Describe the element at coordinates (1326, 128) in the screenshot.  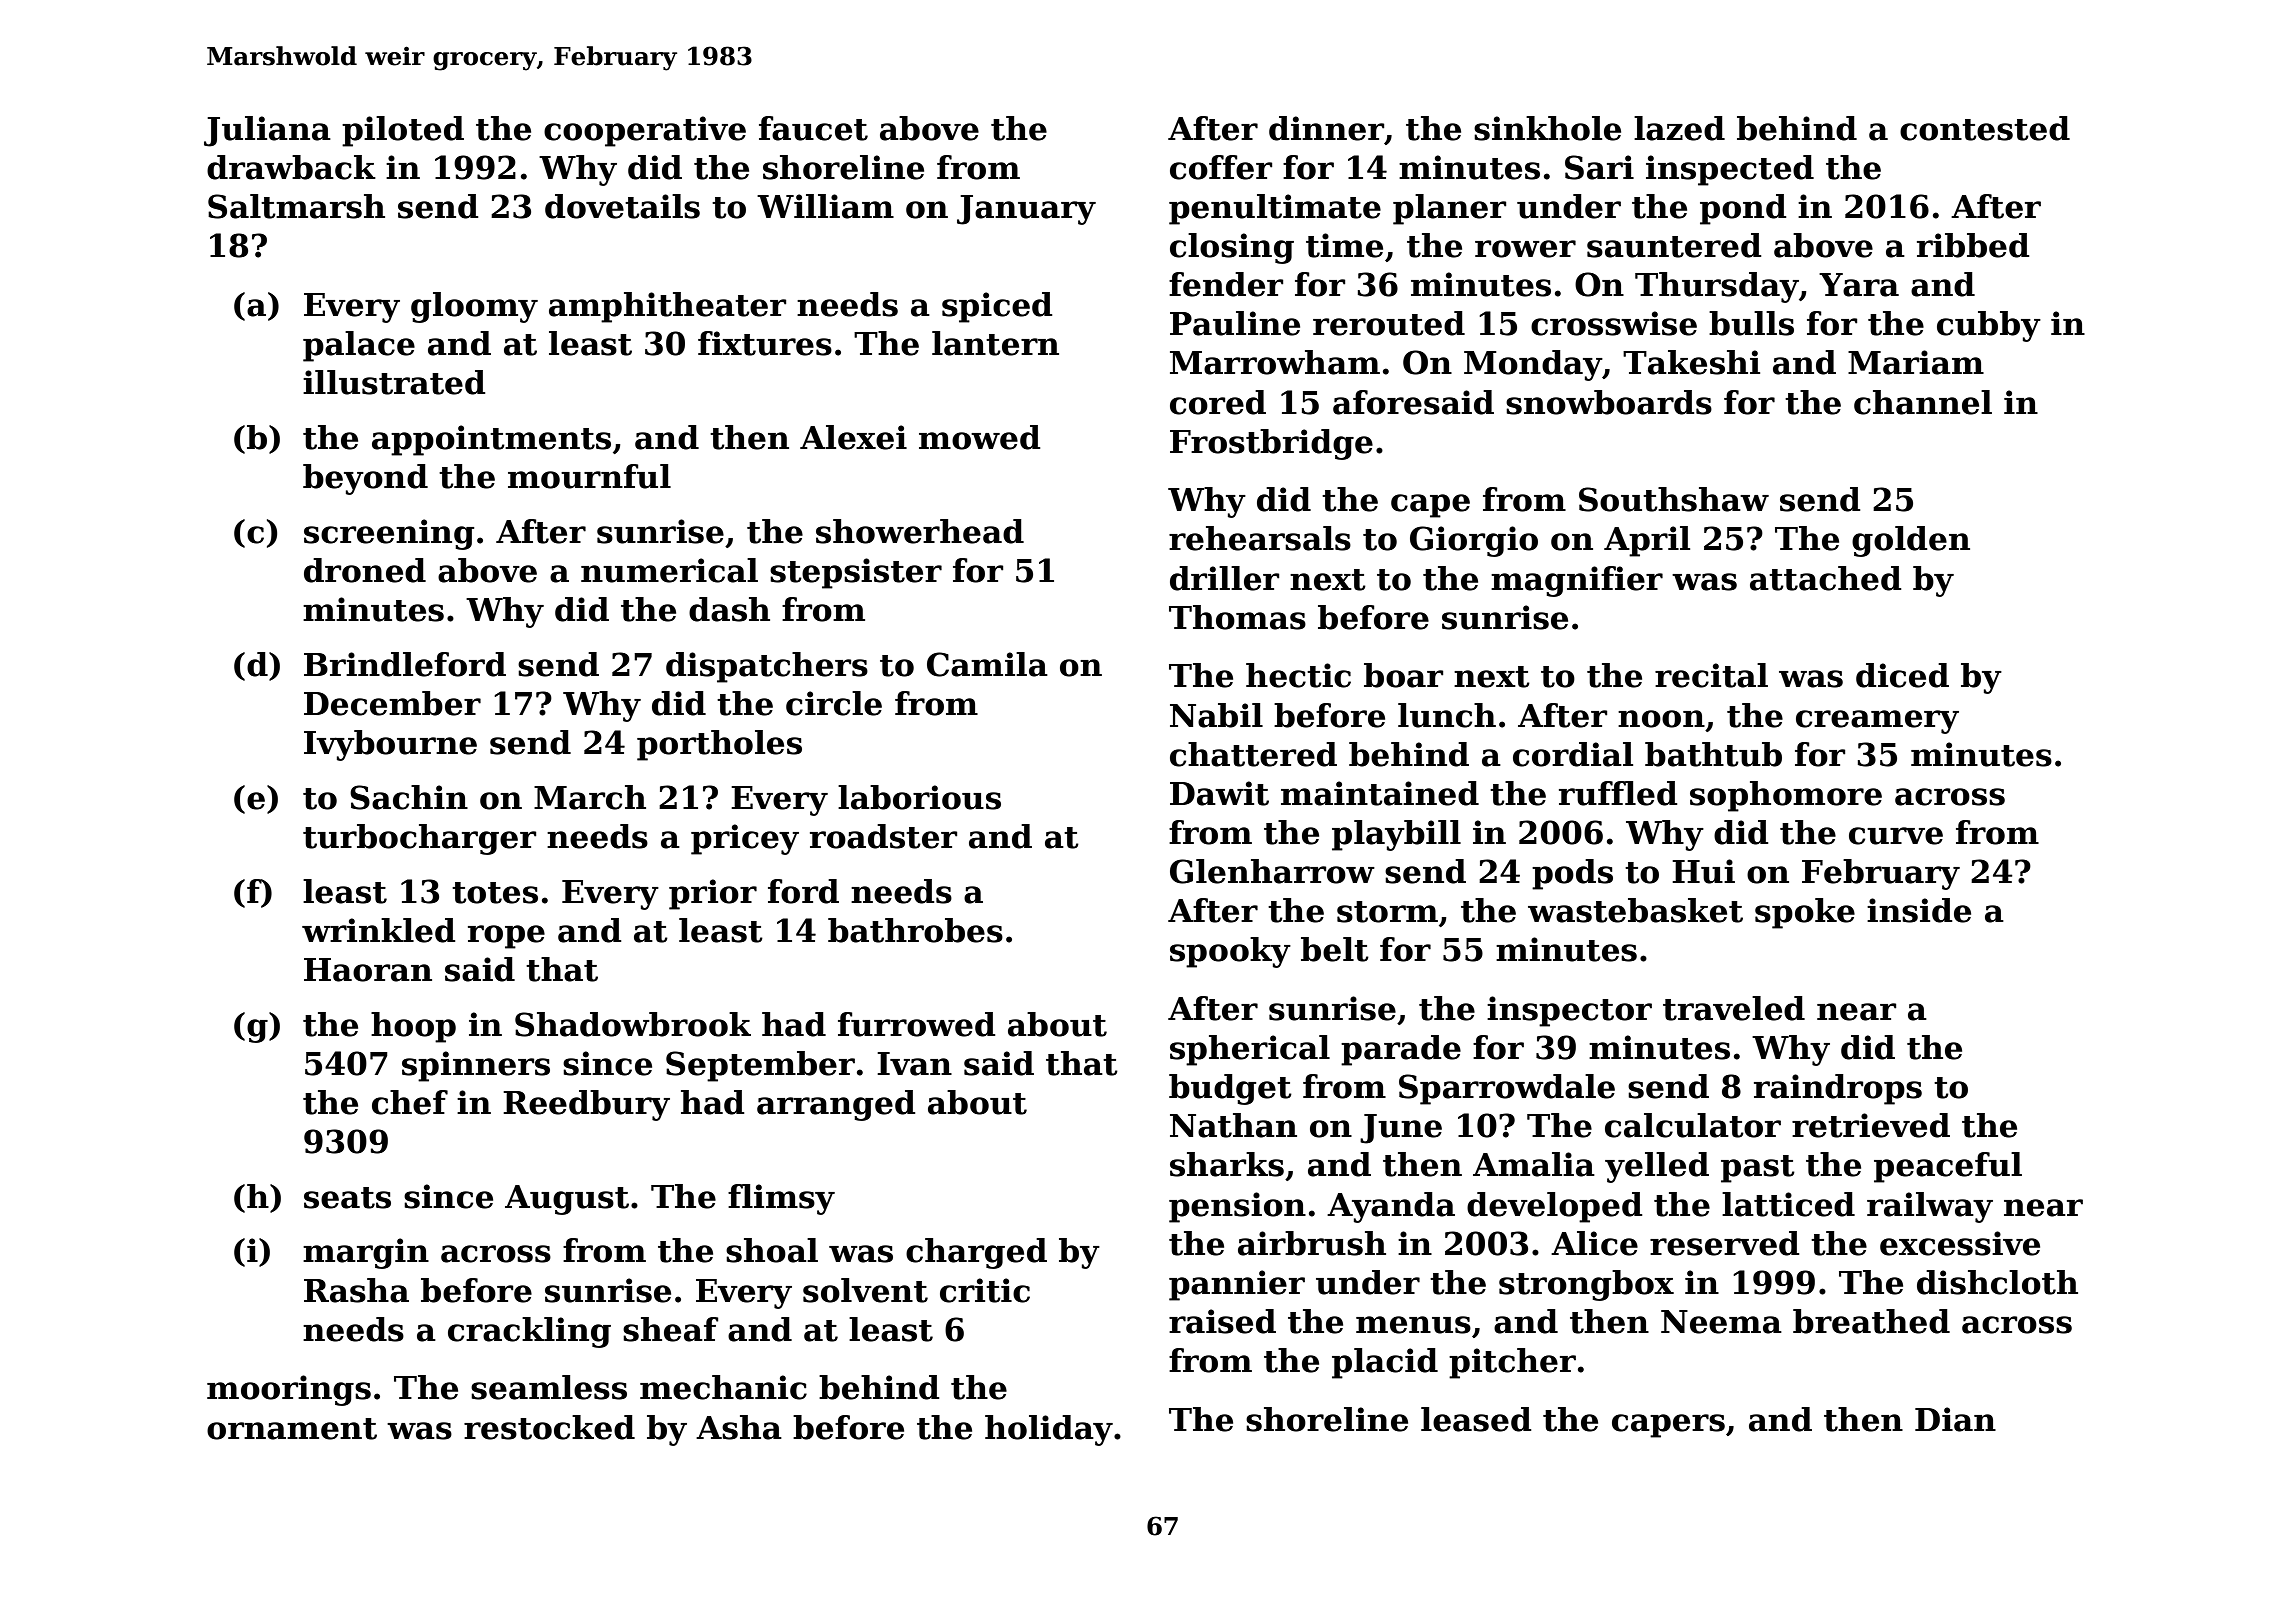
I see `dinner` at that location.
